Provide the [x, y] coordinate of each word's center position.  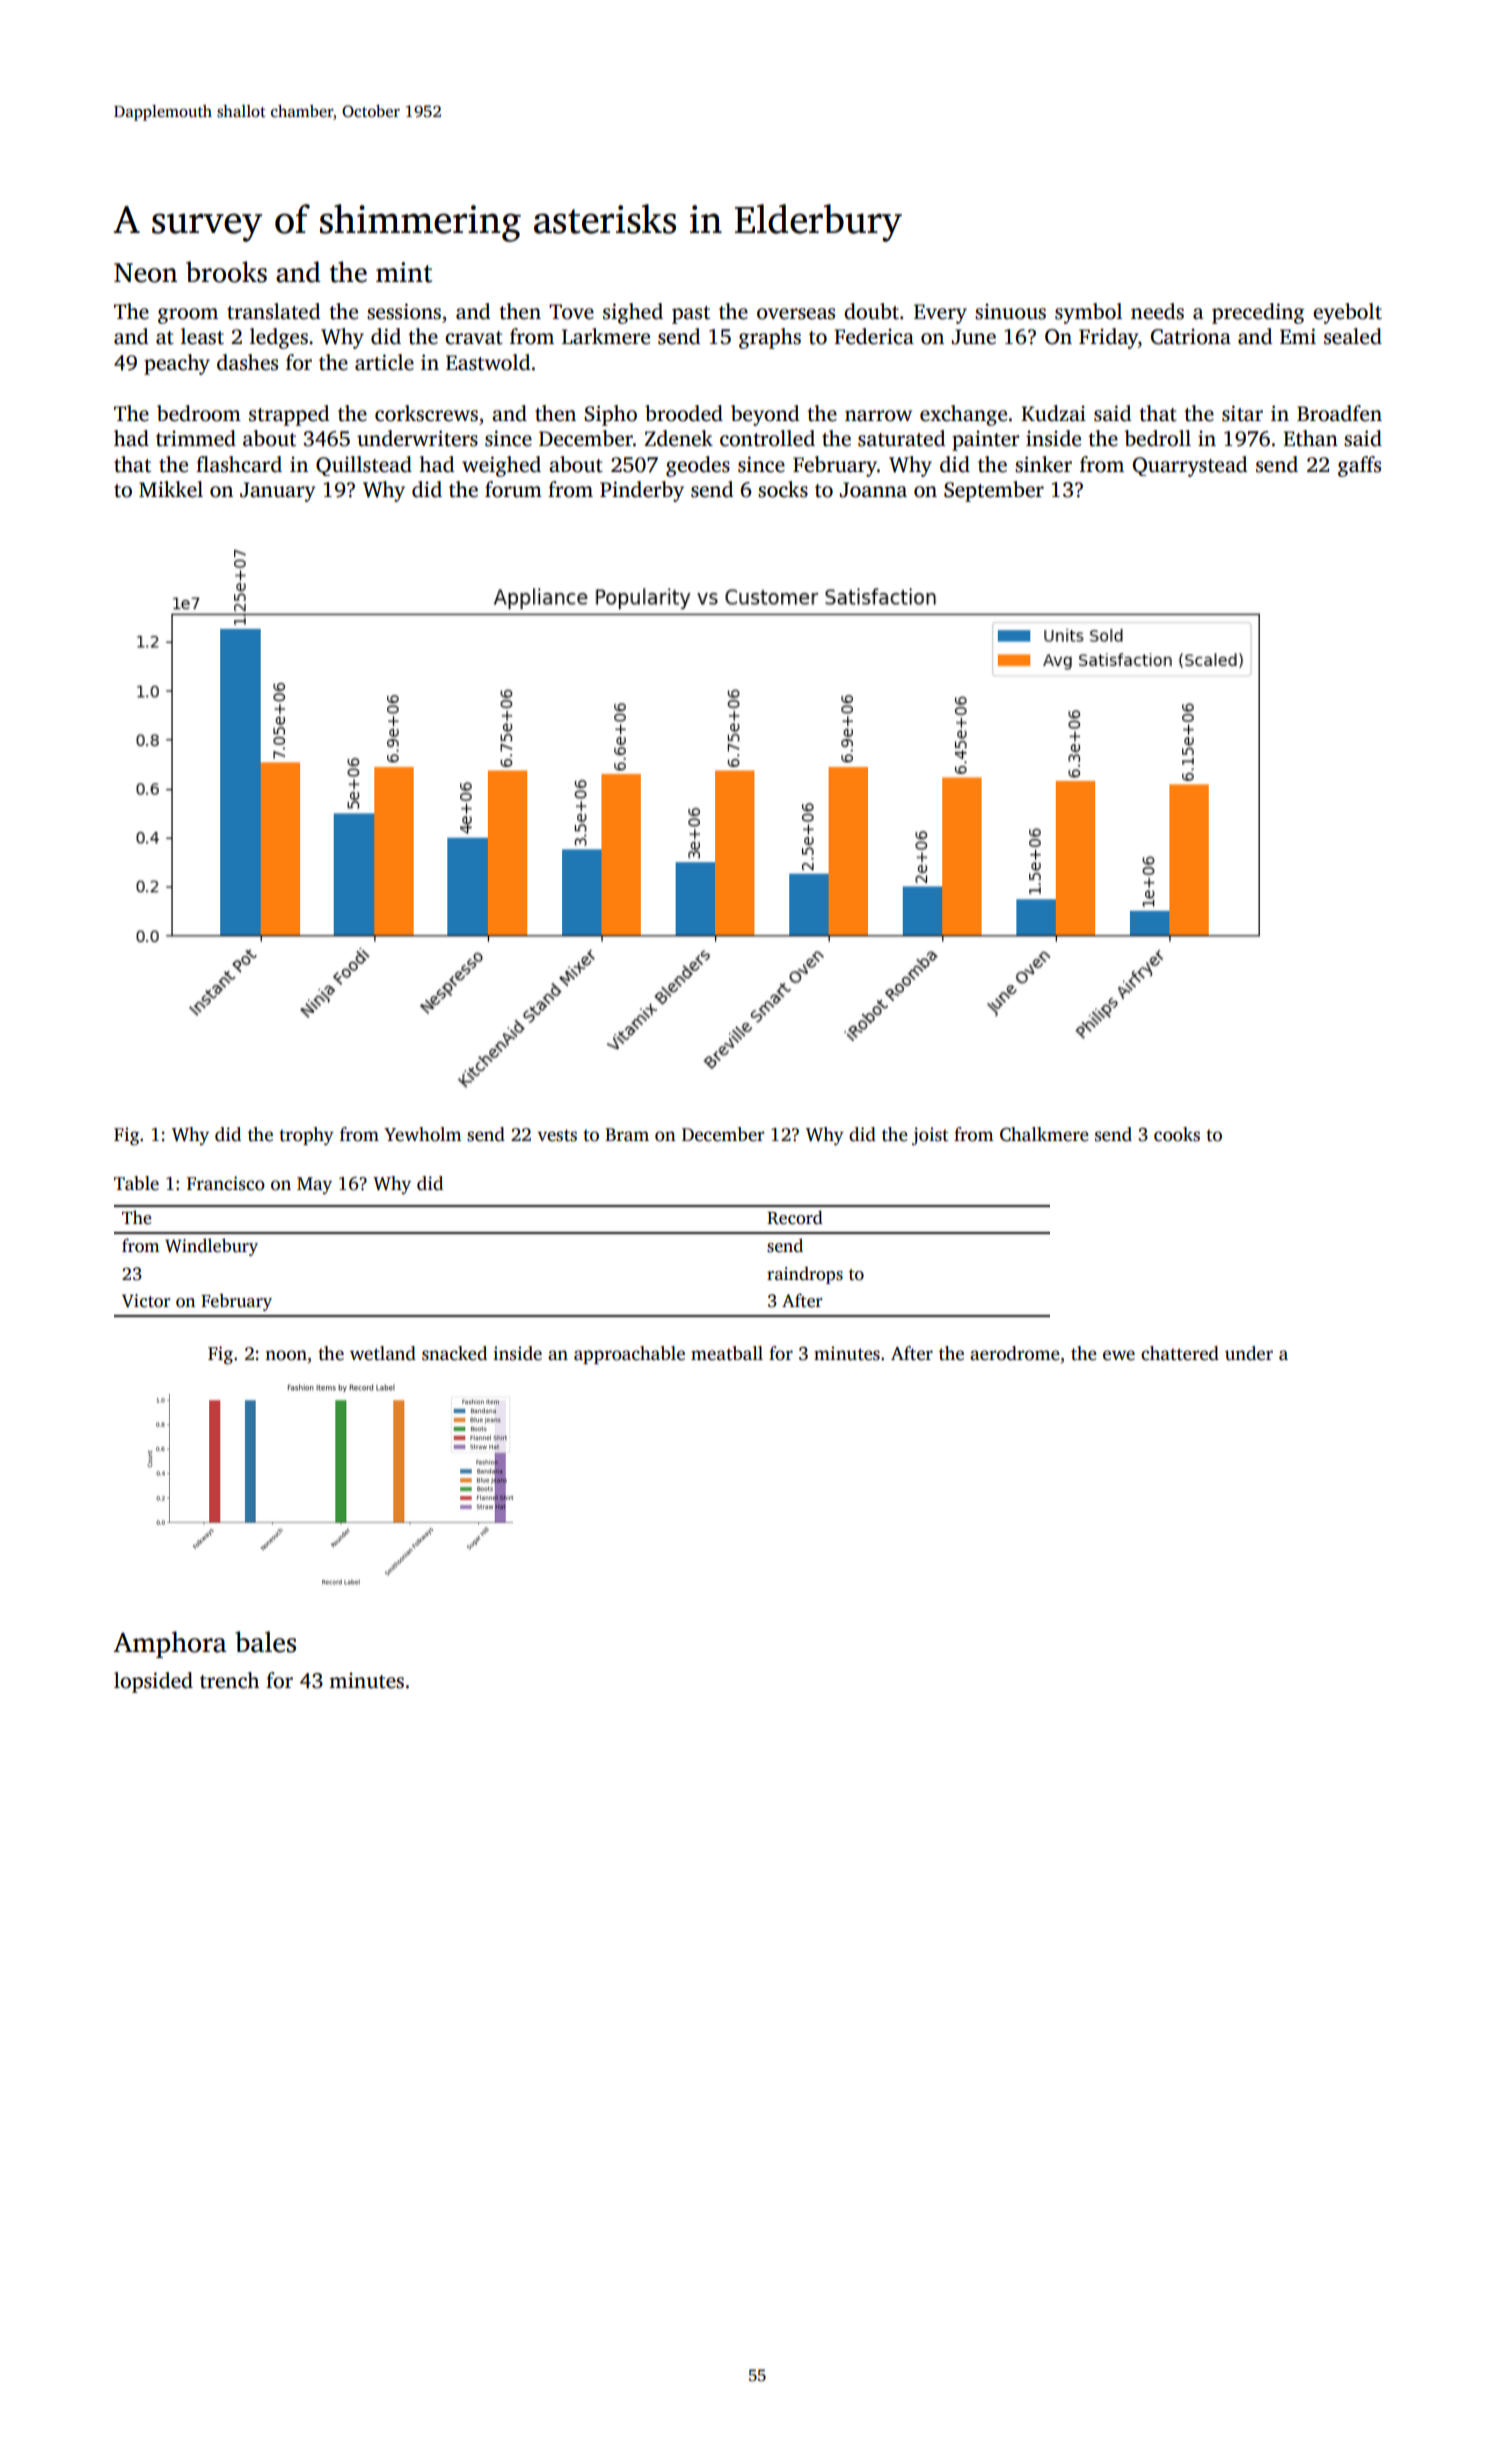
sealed [1353, 336]
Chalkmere [1044, 1134]
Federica [874, 336]
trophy [306, 1136]
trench [229, 1680]
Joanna [873, 490]
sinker [1043, 464]
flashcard [239, 464]
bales [265, 1642]
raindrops [805, 1275]
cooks [1177, 1134]
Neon [145, 273]
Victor [146, 1301]
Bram [627, 1135]
